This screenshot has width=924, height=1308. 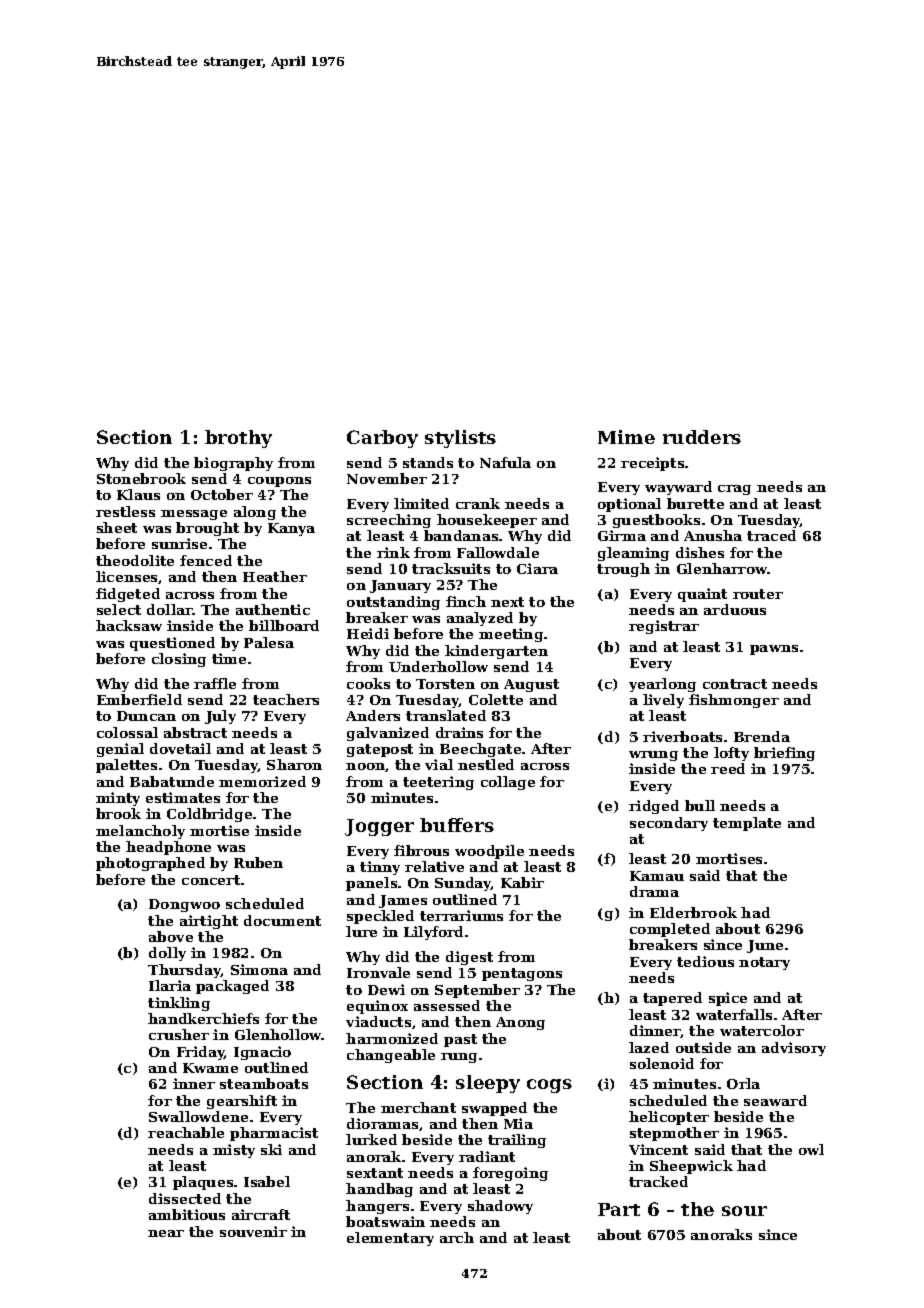 I want to click on souvenir, so click(x=253, y=1231).
